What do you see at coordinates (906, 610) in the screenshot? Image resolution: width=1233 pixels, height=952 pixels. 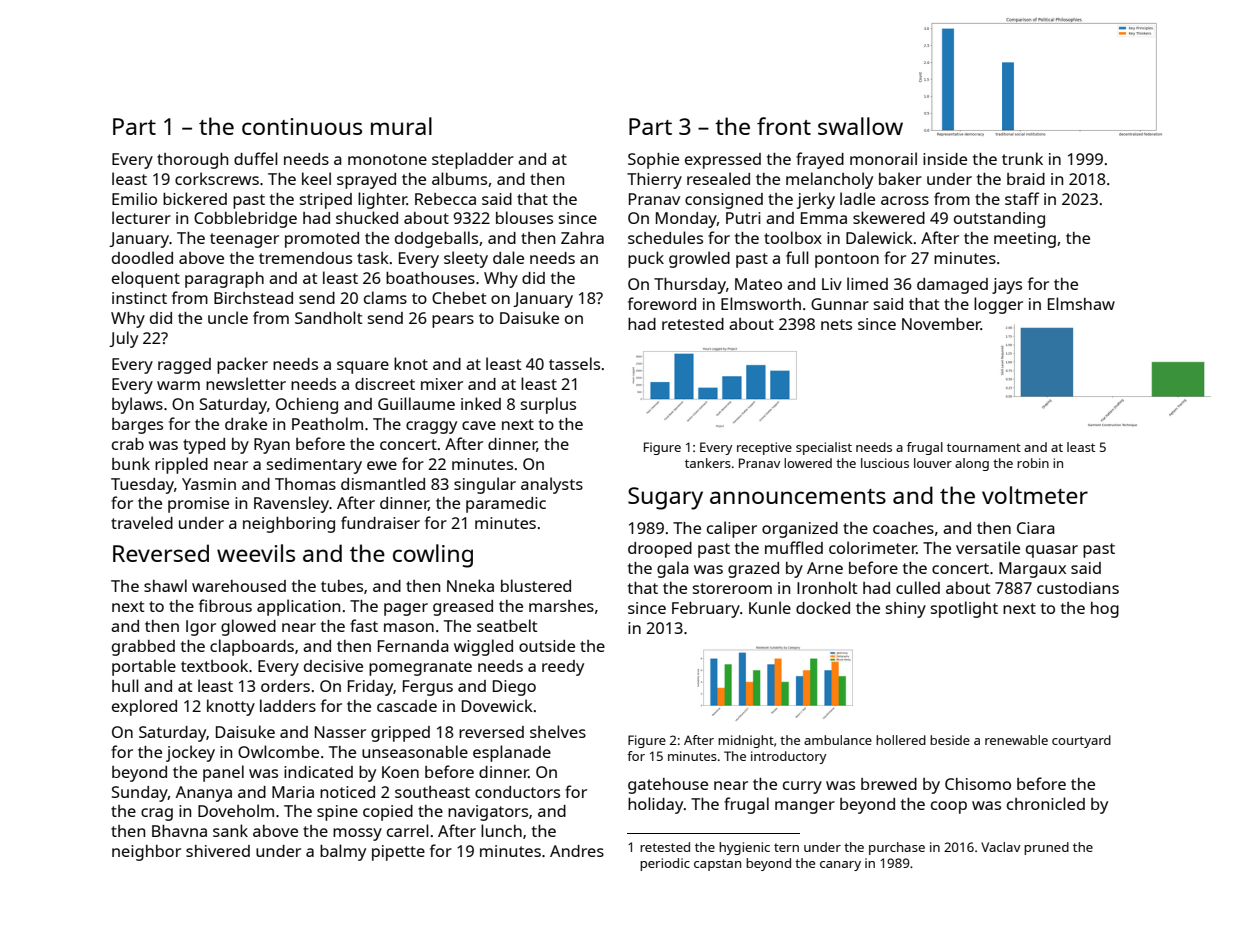 I see `shiny` at bounding box center [906, 610].
